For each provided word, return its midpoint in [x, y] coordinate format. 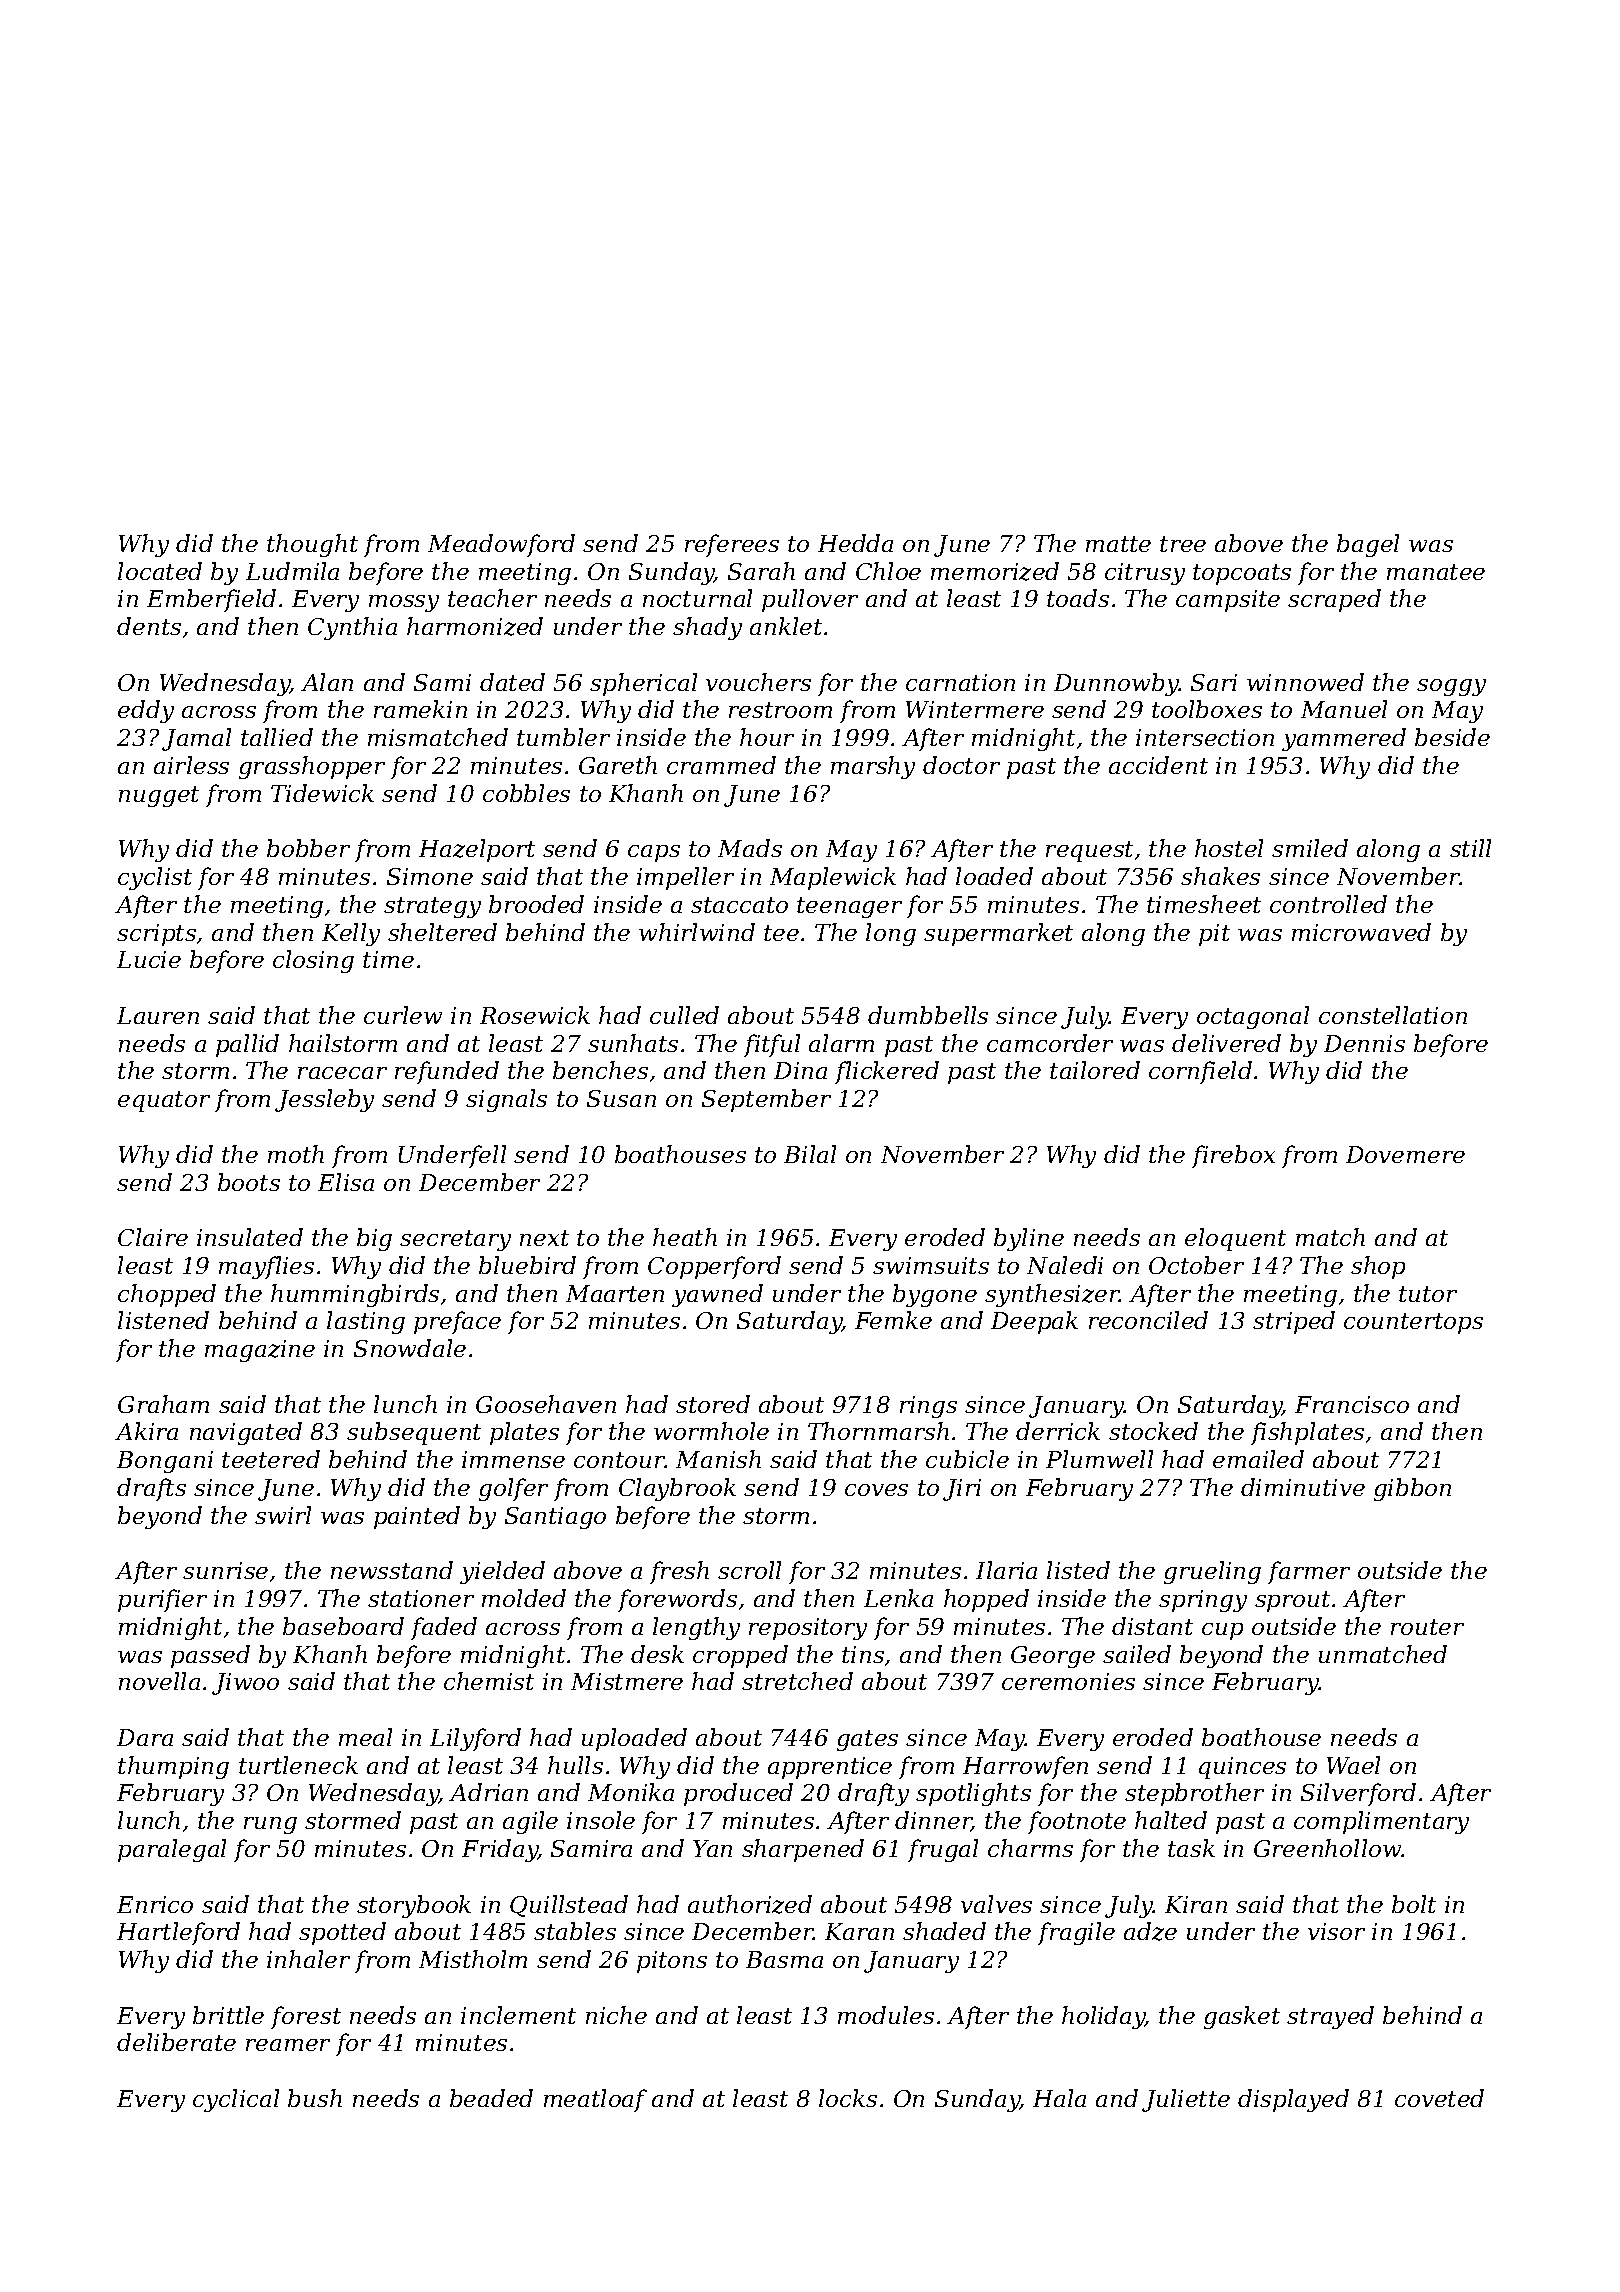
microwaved [1361, 932]
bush [315, 2098]
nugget [159, 796]
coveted [1439, 2098]
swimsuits [931, 1265]
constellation [1393, 1015]
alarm [841, 1043]
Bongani [165, 1462]
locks [848, 2098]
